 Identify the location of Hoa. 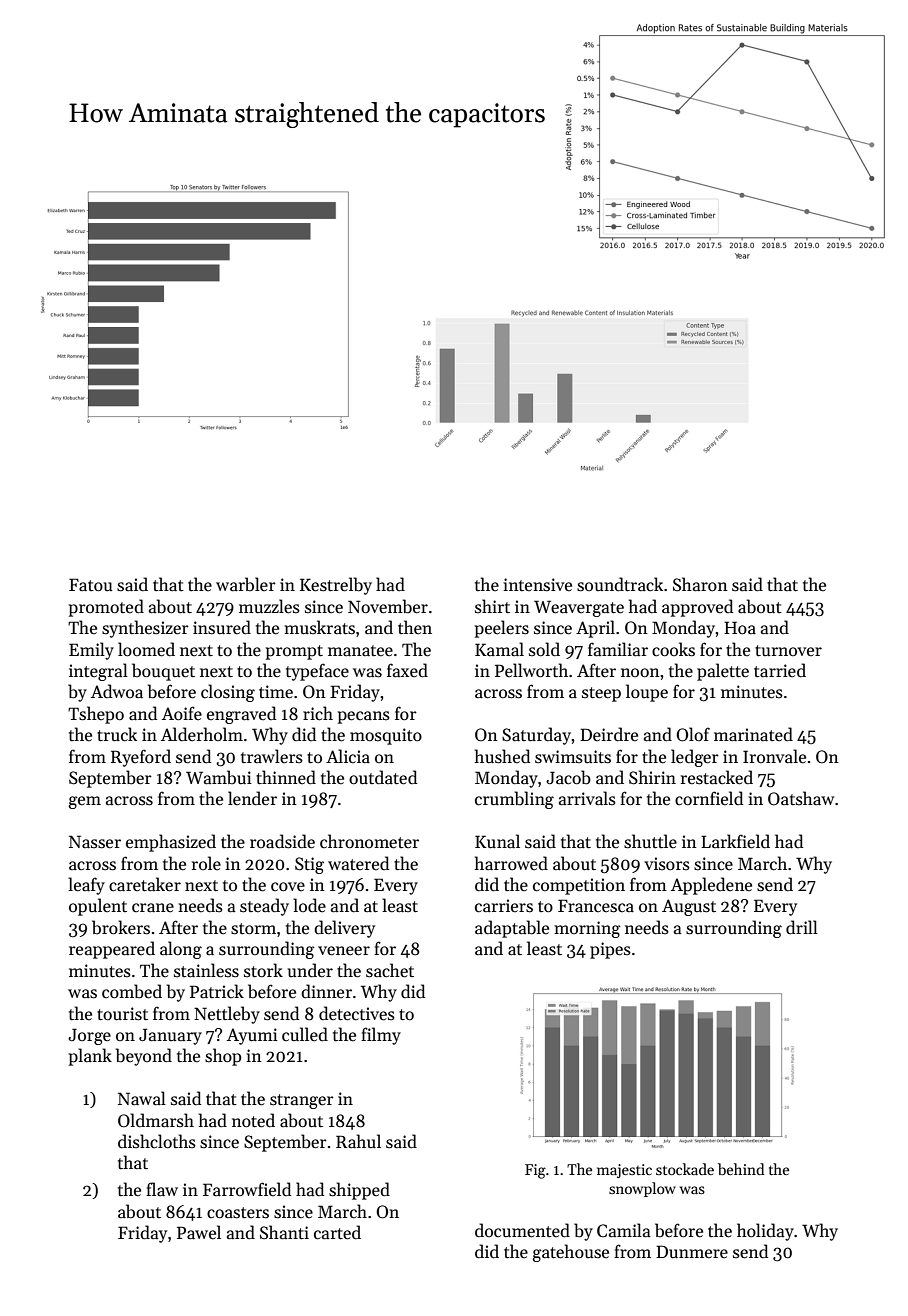
(740, 628).
